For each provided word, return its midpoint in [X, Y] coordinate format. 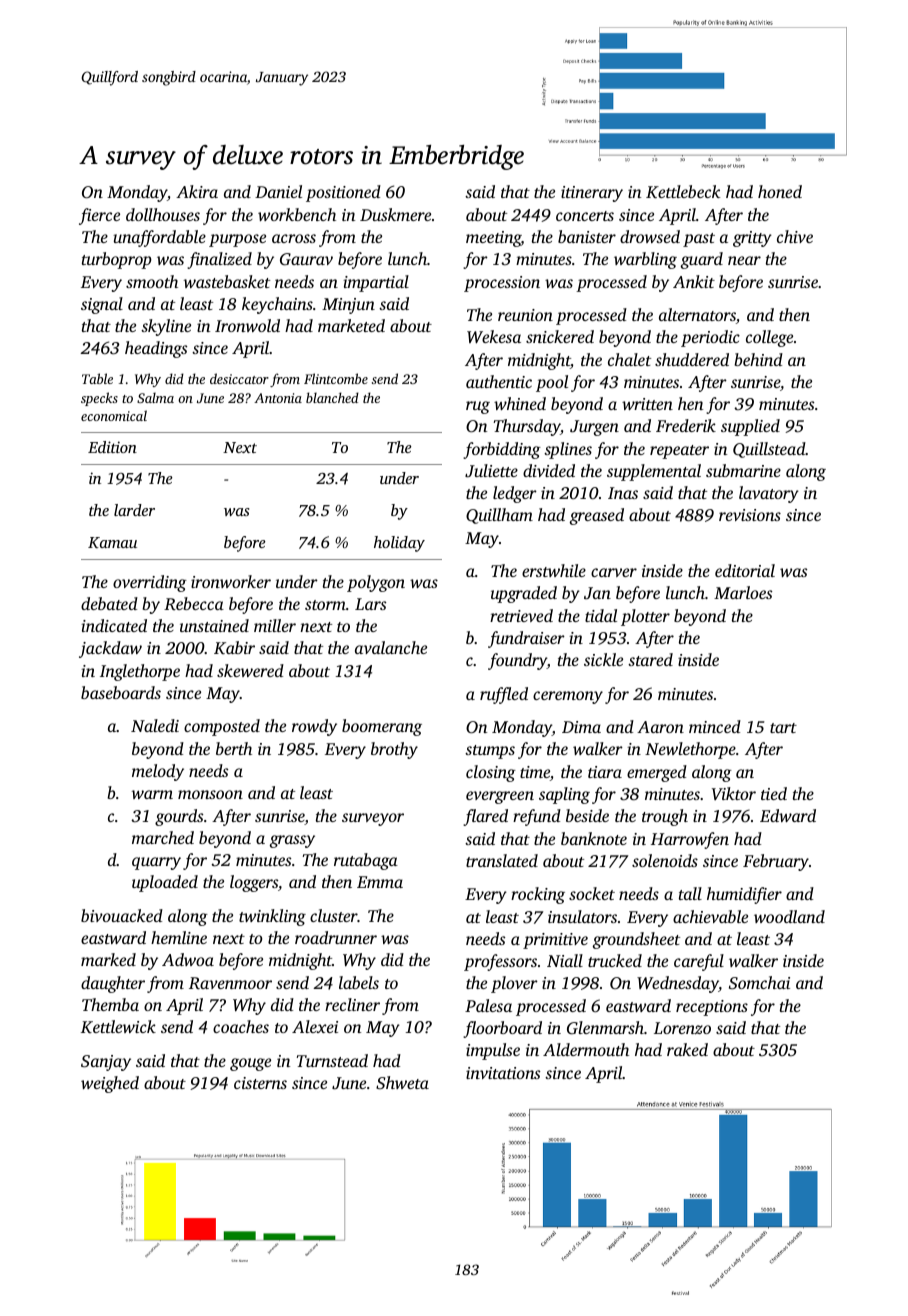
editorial [745, 570]
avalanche [391, 647]
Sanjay [106, 1063]
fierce [99, 216]
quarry [156, 863]
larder [134, 510]
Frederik [686, 425]
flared [485, 817]
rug [478, 407]
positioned [343, 193]
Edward [788, 815]
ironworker [231, 581]
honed [780, 191]
